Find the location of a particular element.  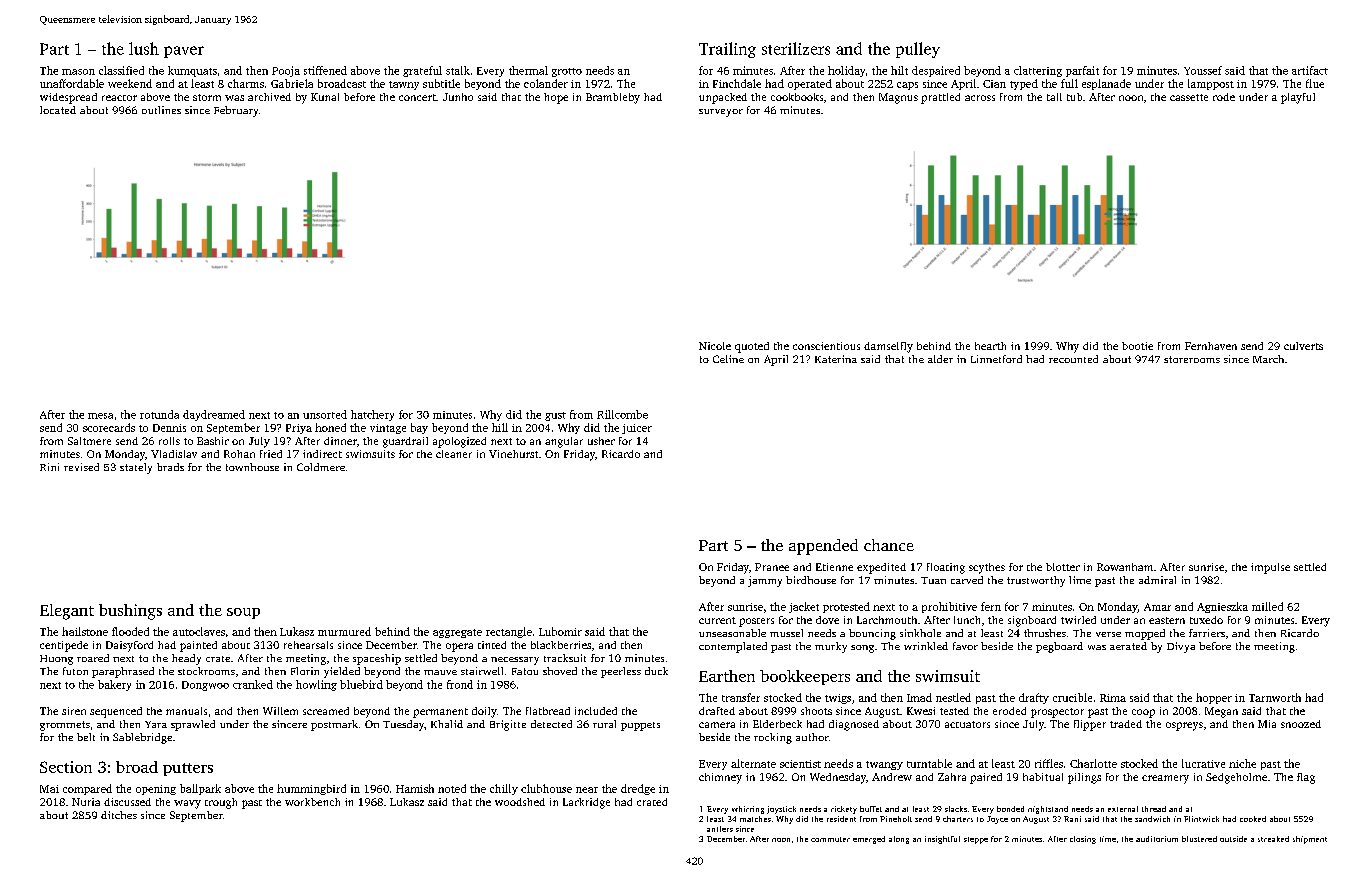

admiral is located at coordinates (1157, 580).
